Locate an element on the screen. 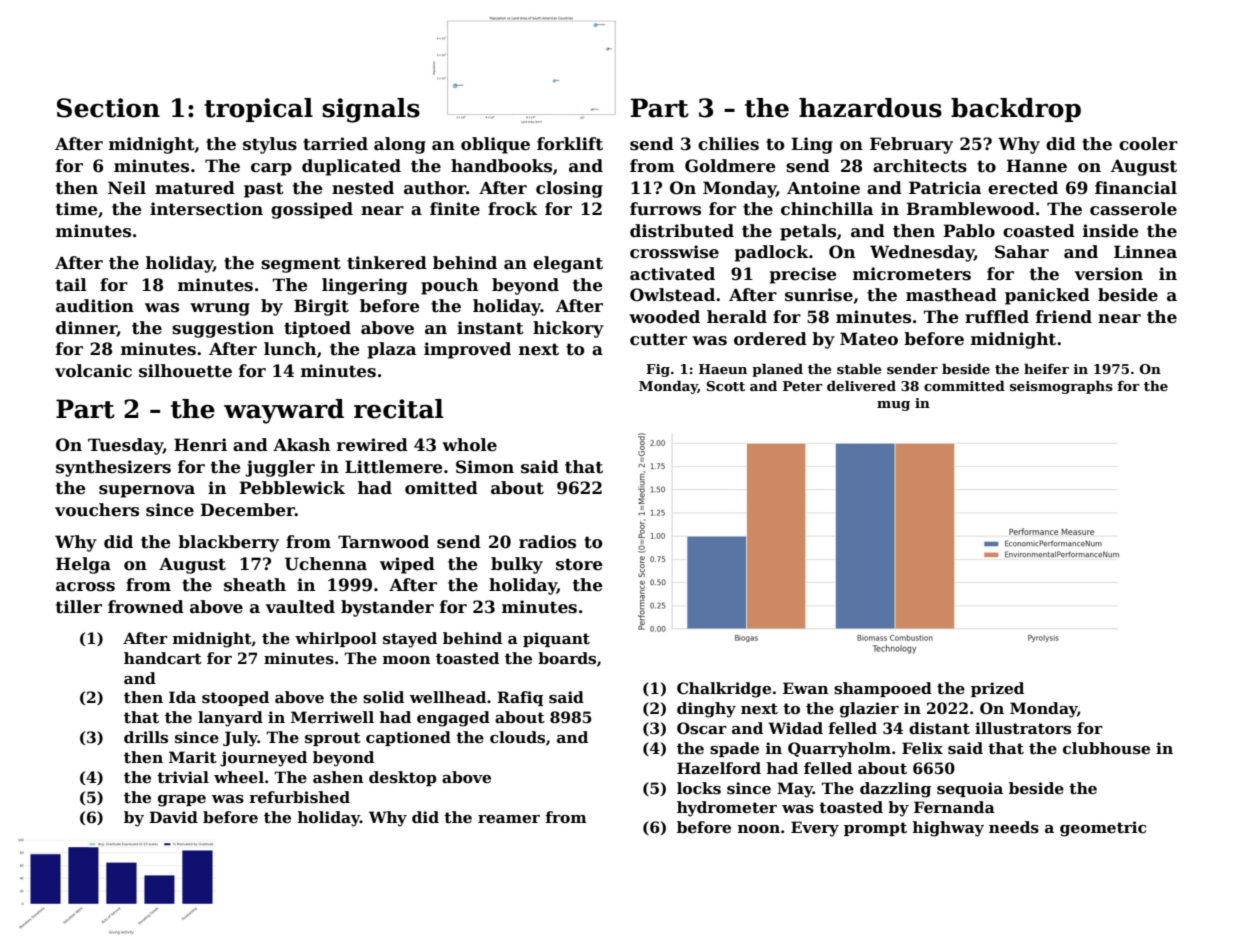 The width and height of the screenshot is (1233, 952). crosswise is located at coordinates (674, 252).
